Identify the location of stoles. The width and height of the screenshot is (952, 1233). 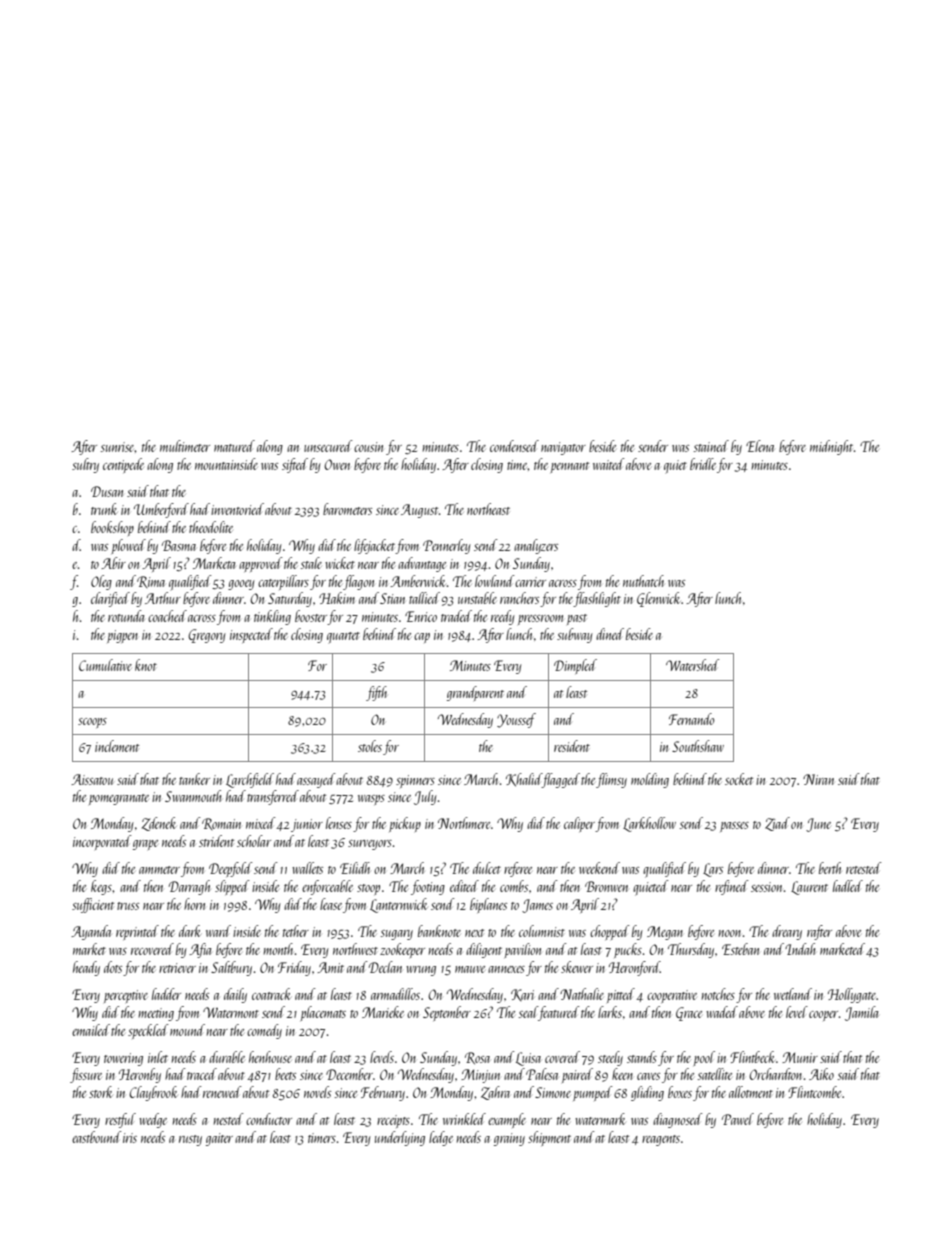
(370, 746).
